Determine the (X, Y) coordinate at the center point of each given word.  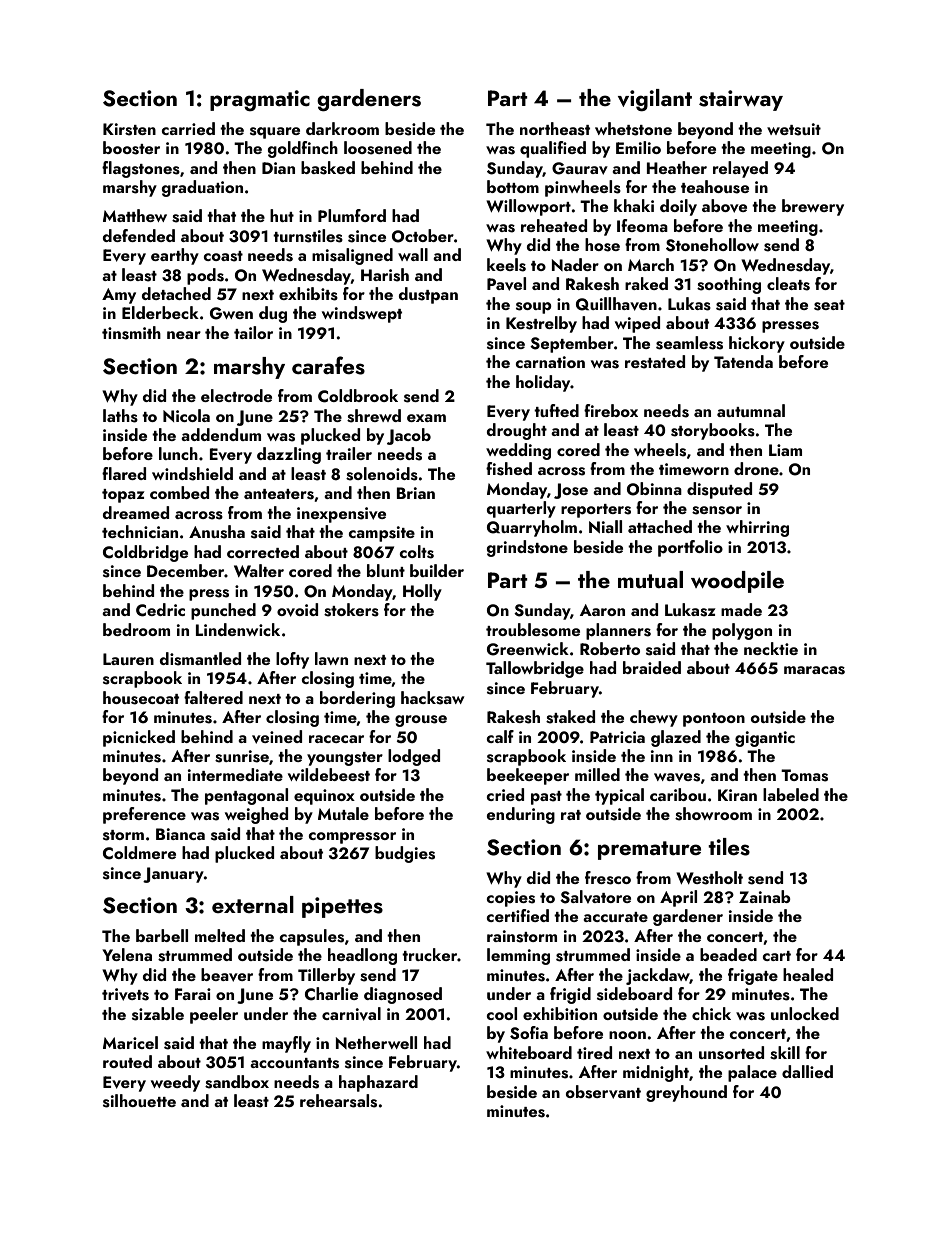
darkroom (342, 128)
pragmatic (260, 100)
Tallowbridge (535, 669)
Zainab (765, 896)
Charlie (331, 994)
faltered (213, 697)
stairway (741, 100)
